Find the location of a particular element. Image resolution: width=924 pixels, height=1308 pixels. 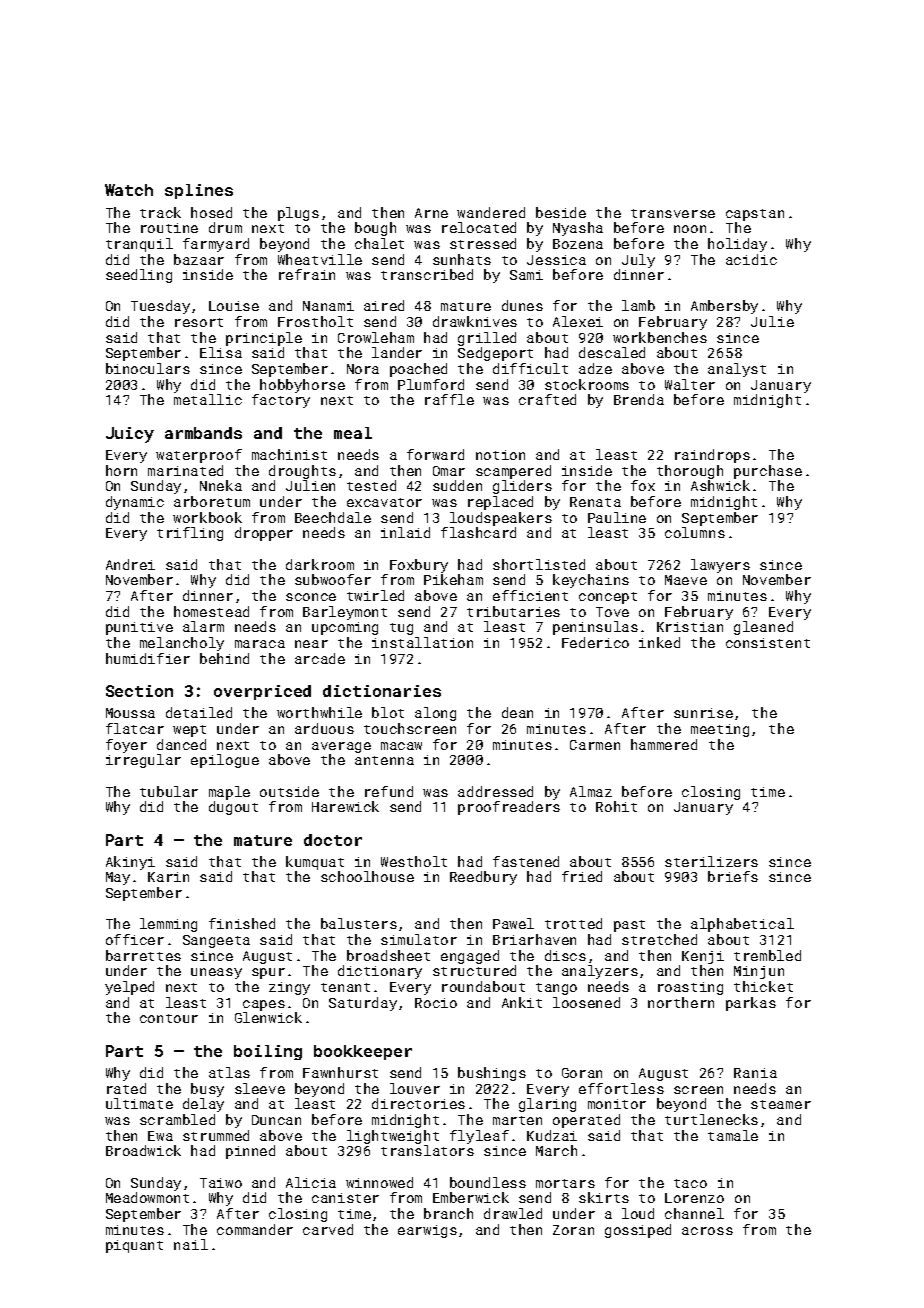

capstan is located at coordinates (755, 215).
